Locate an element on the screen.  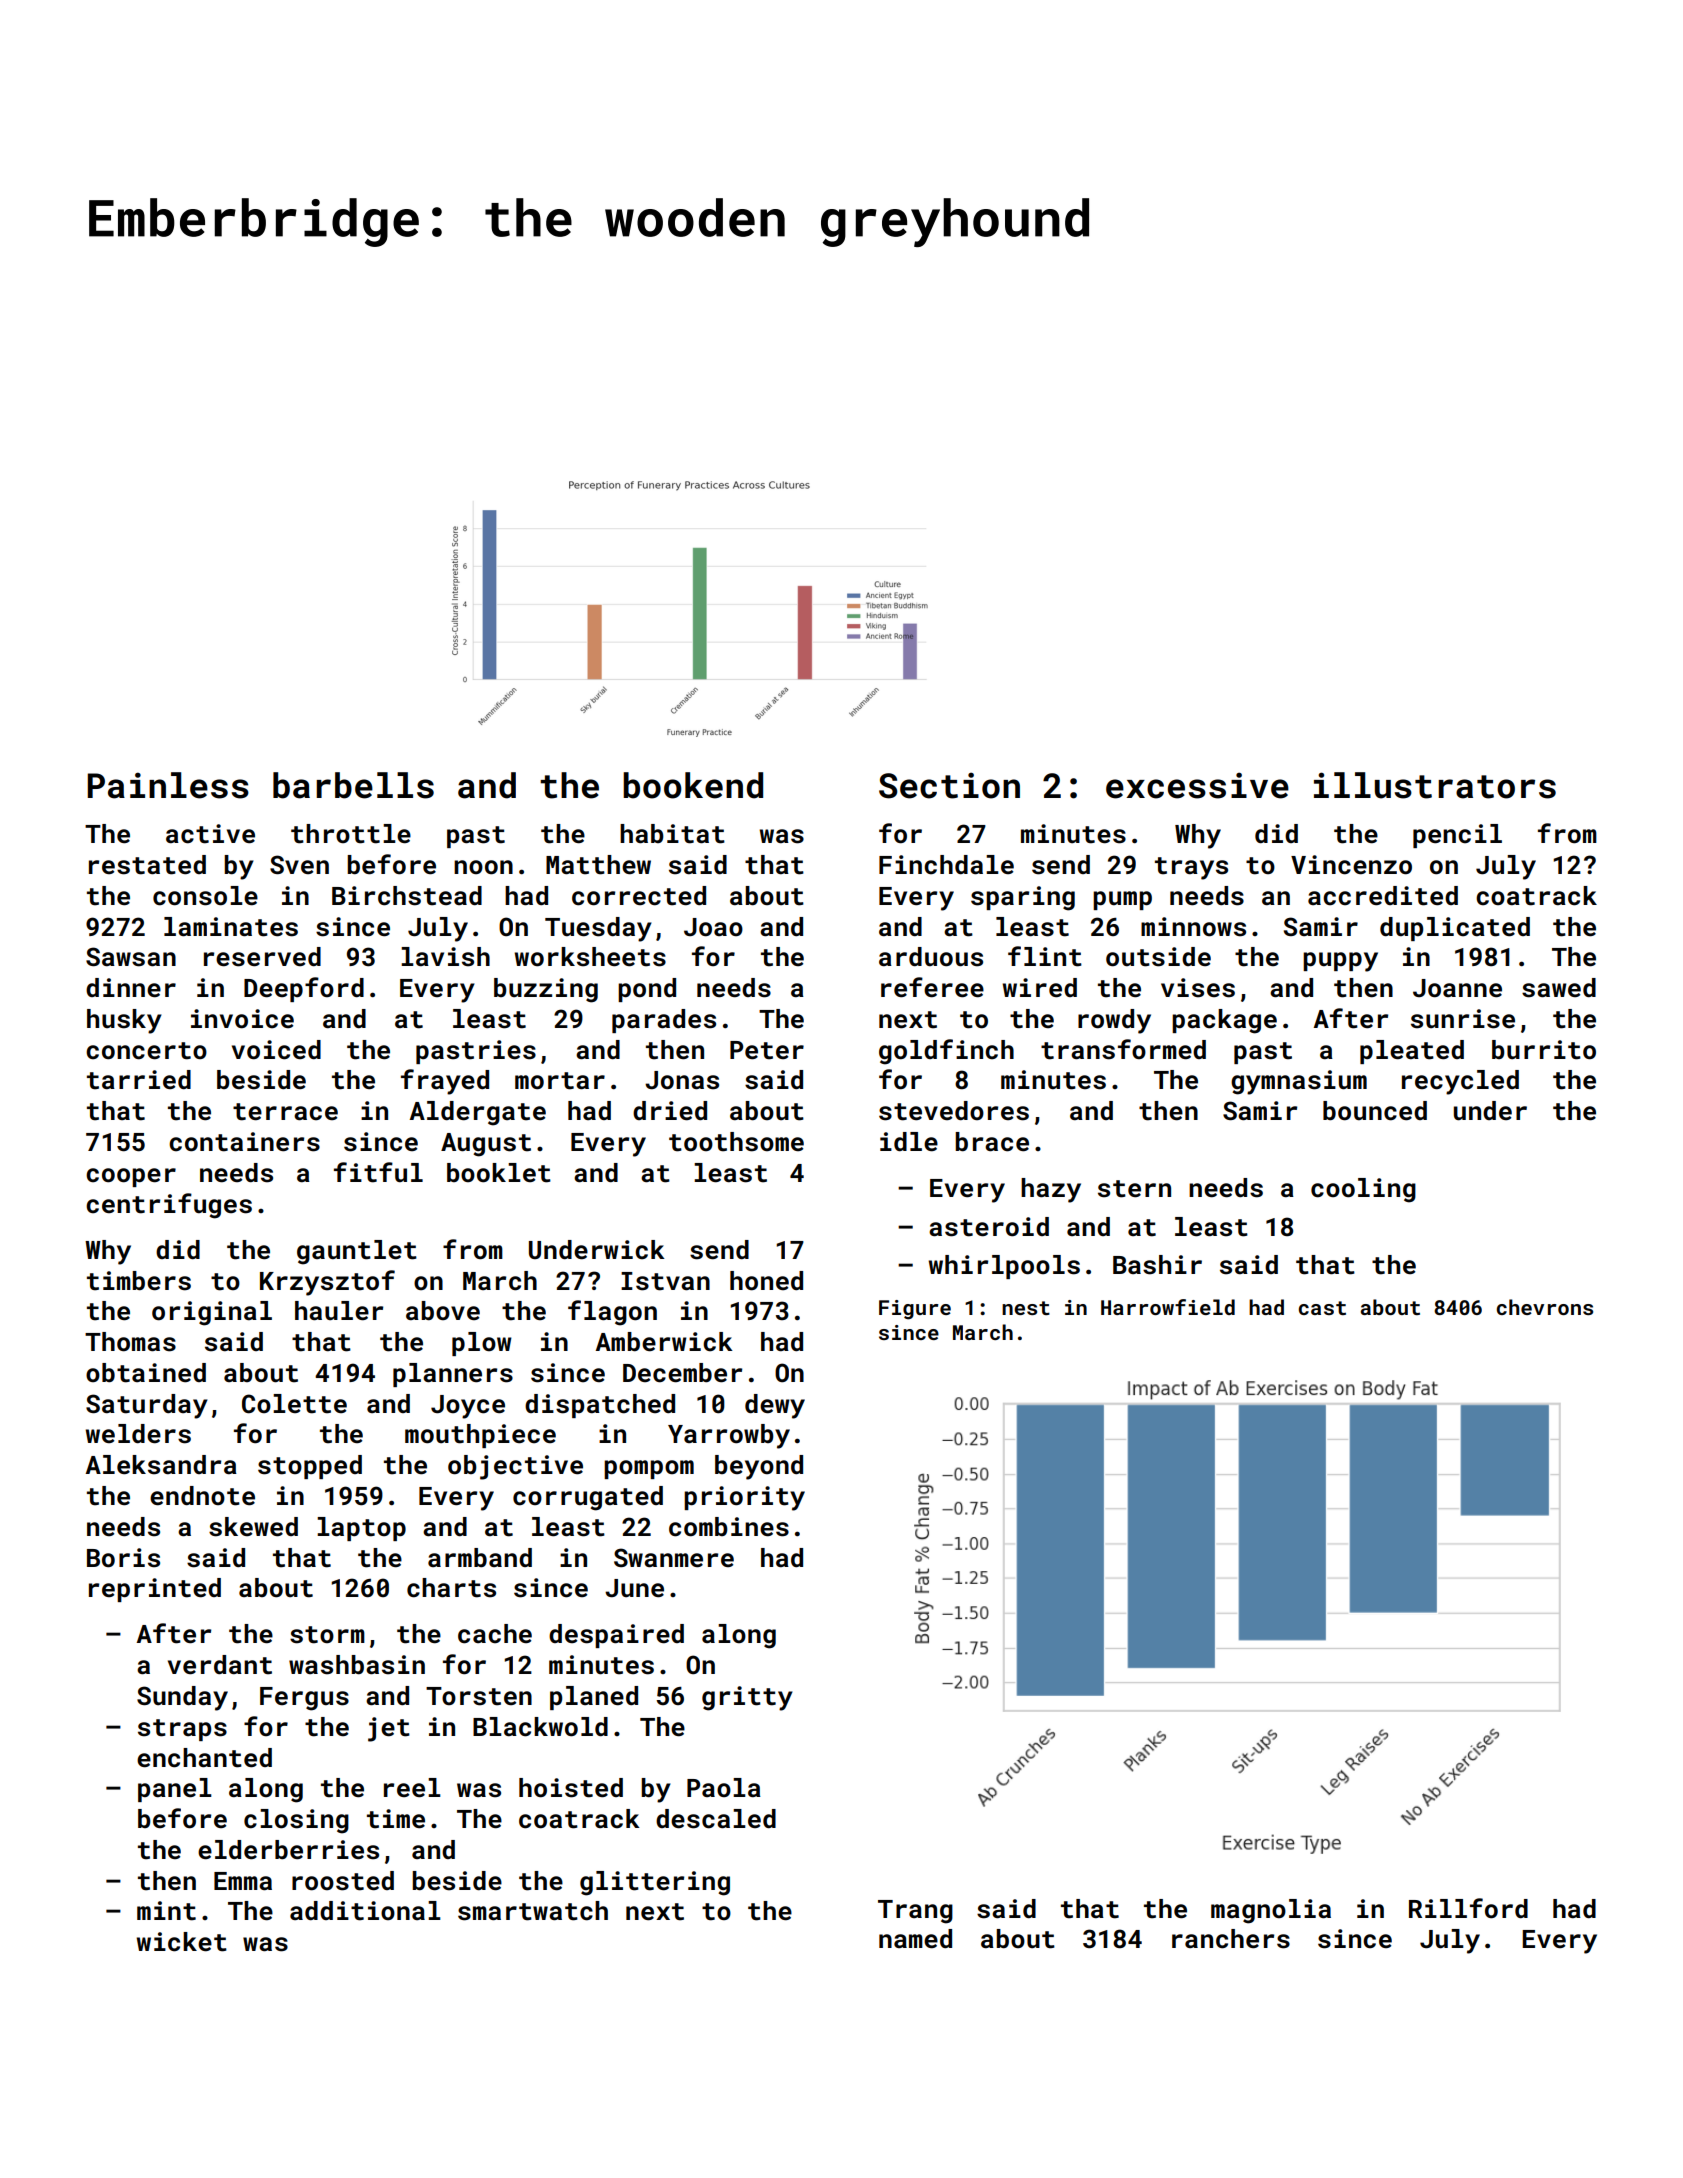
Trang is located at coordinates (915, 1912).
